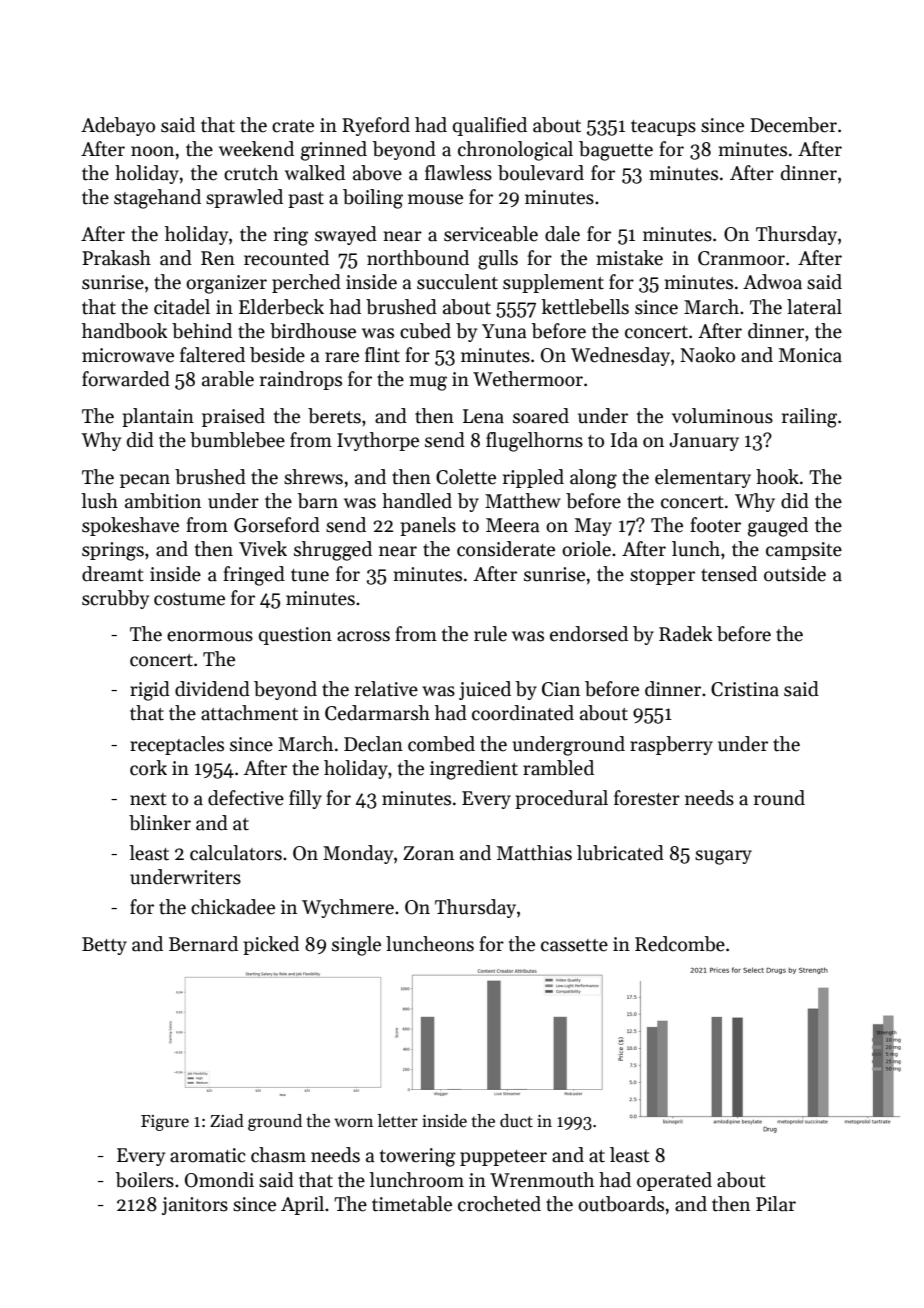 This image has height=1308, width=924. I want to click on procedural, so click(561, 799).
